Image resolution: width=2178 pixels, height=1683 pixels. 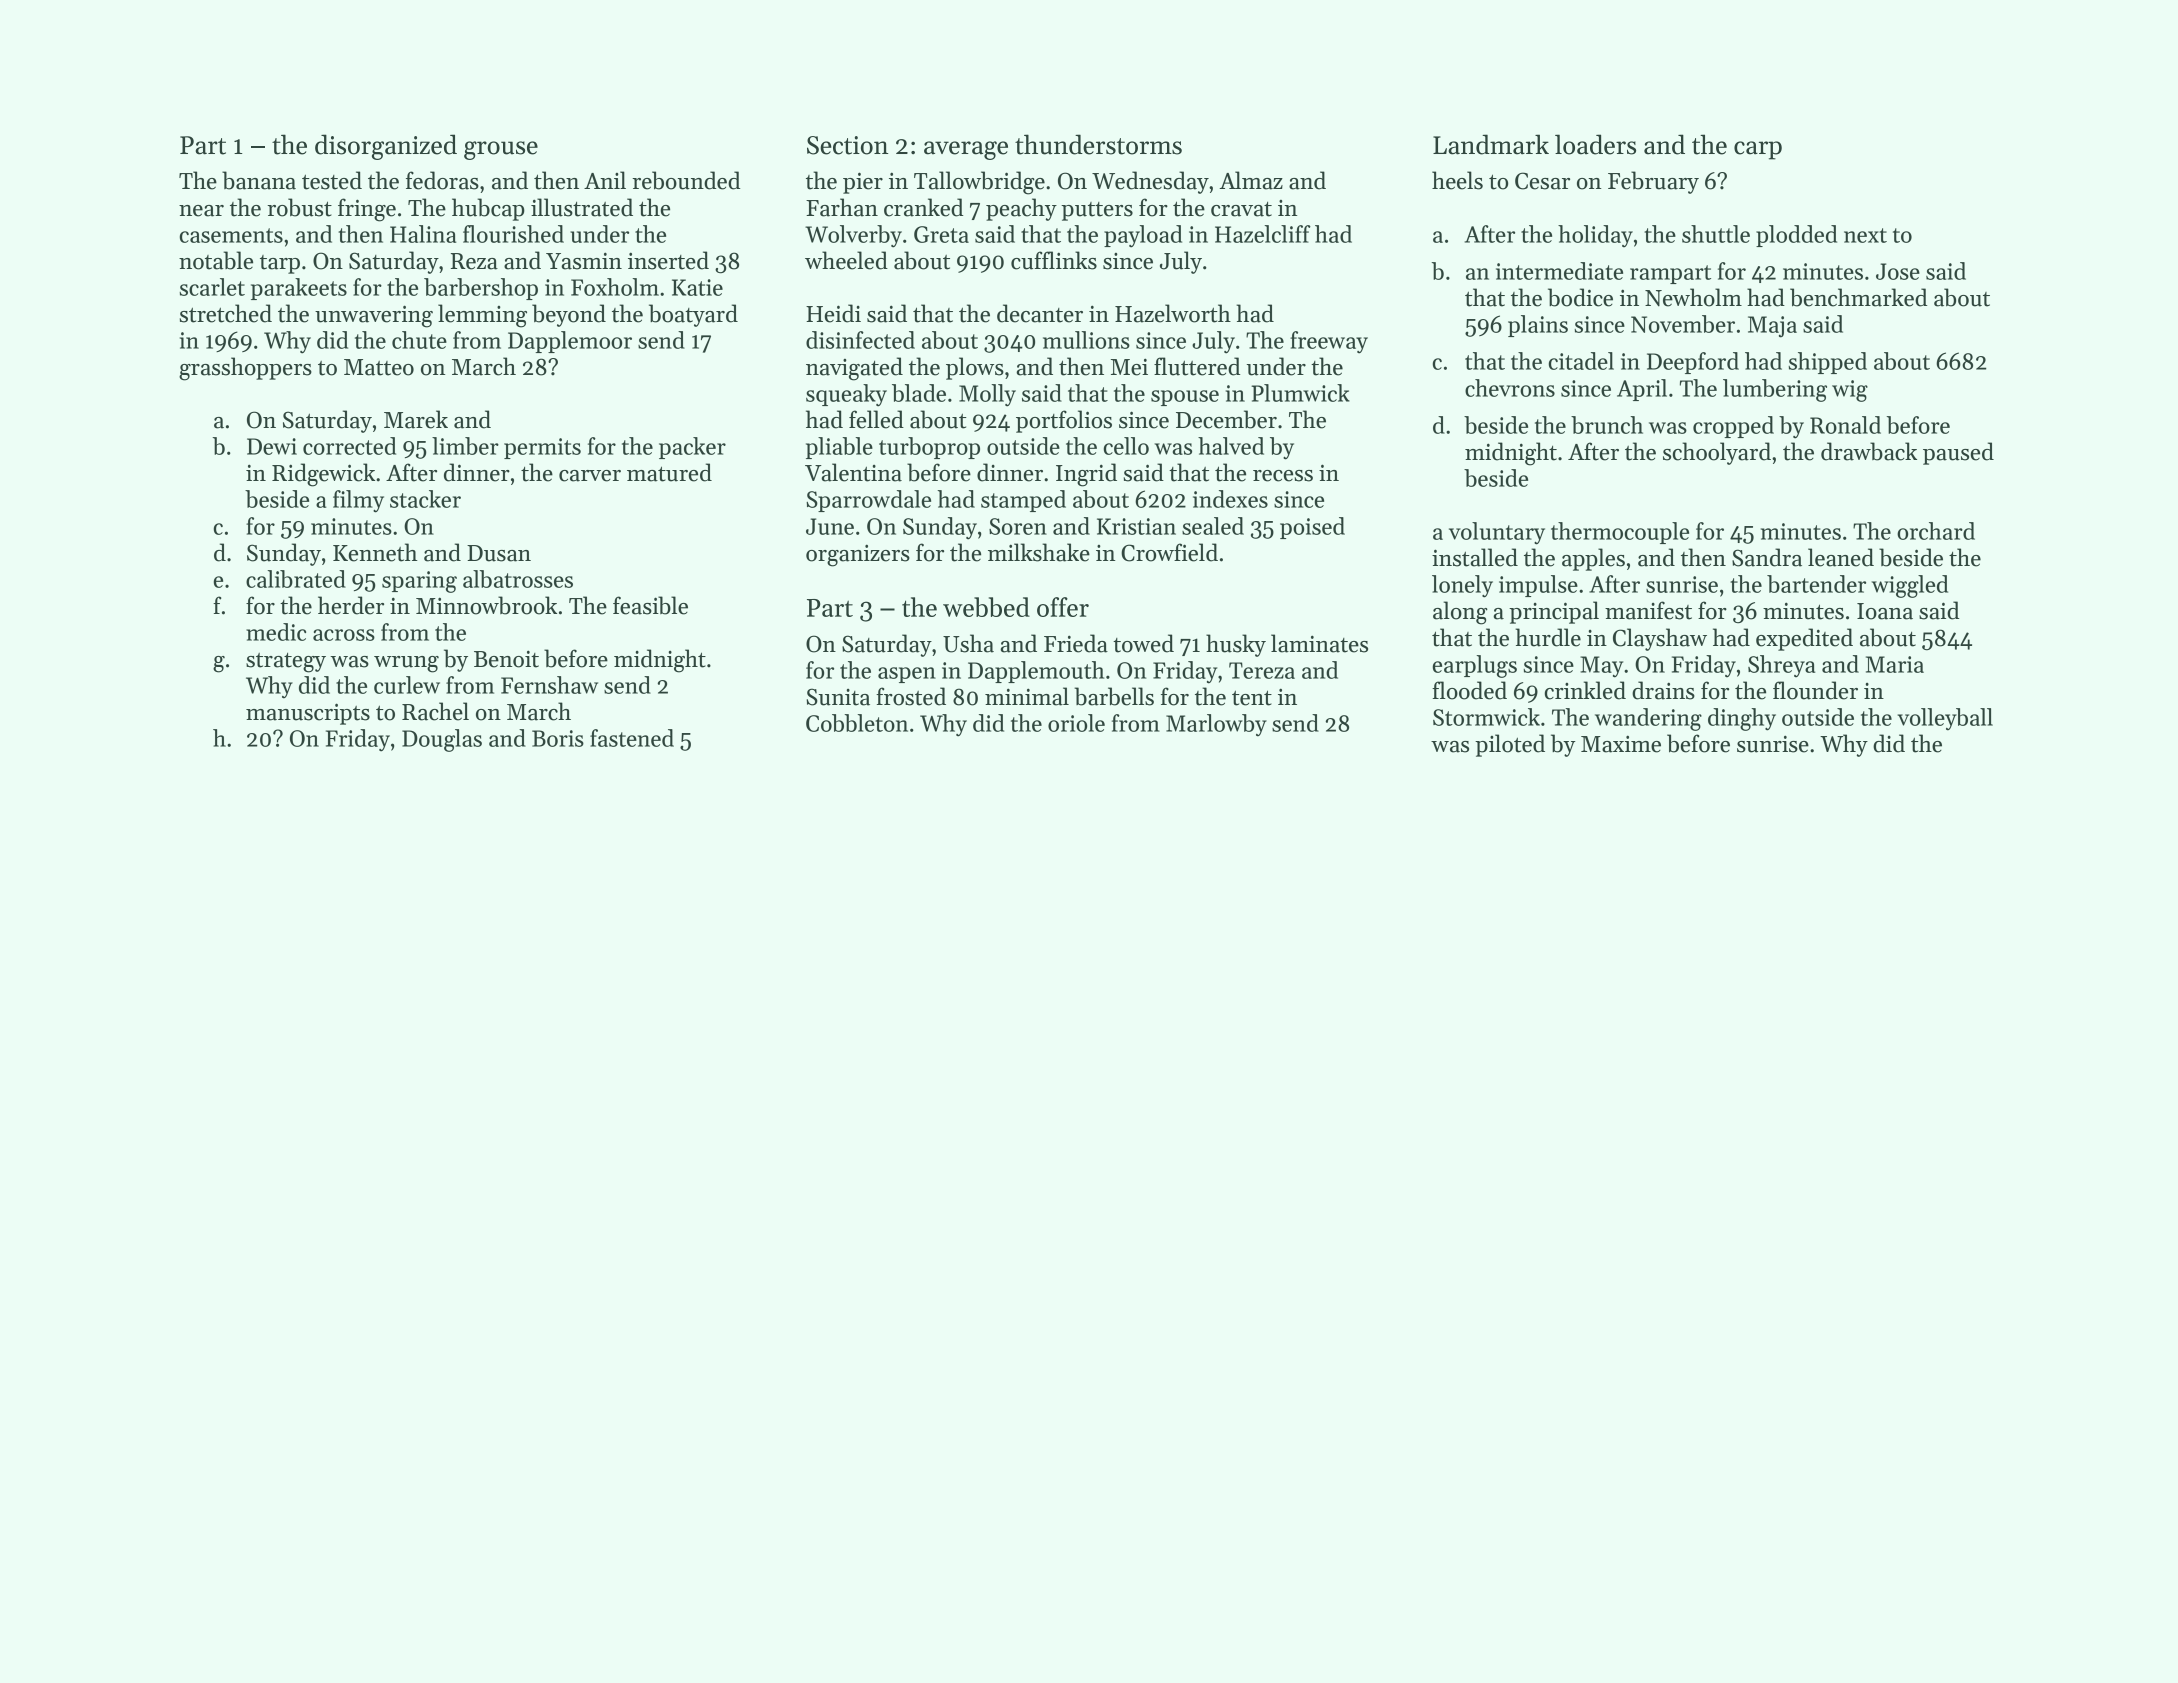 I want to click on Farhan, so click(x=842, y=207).
